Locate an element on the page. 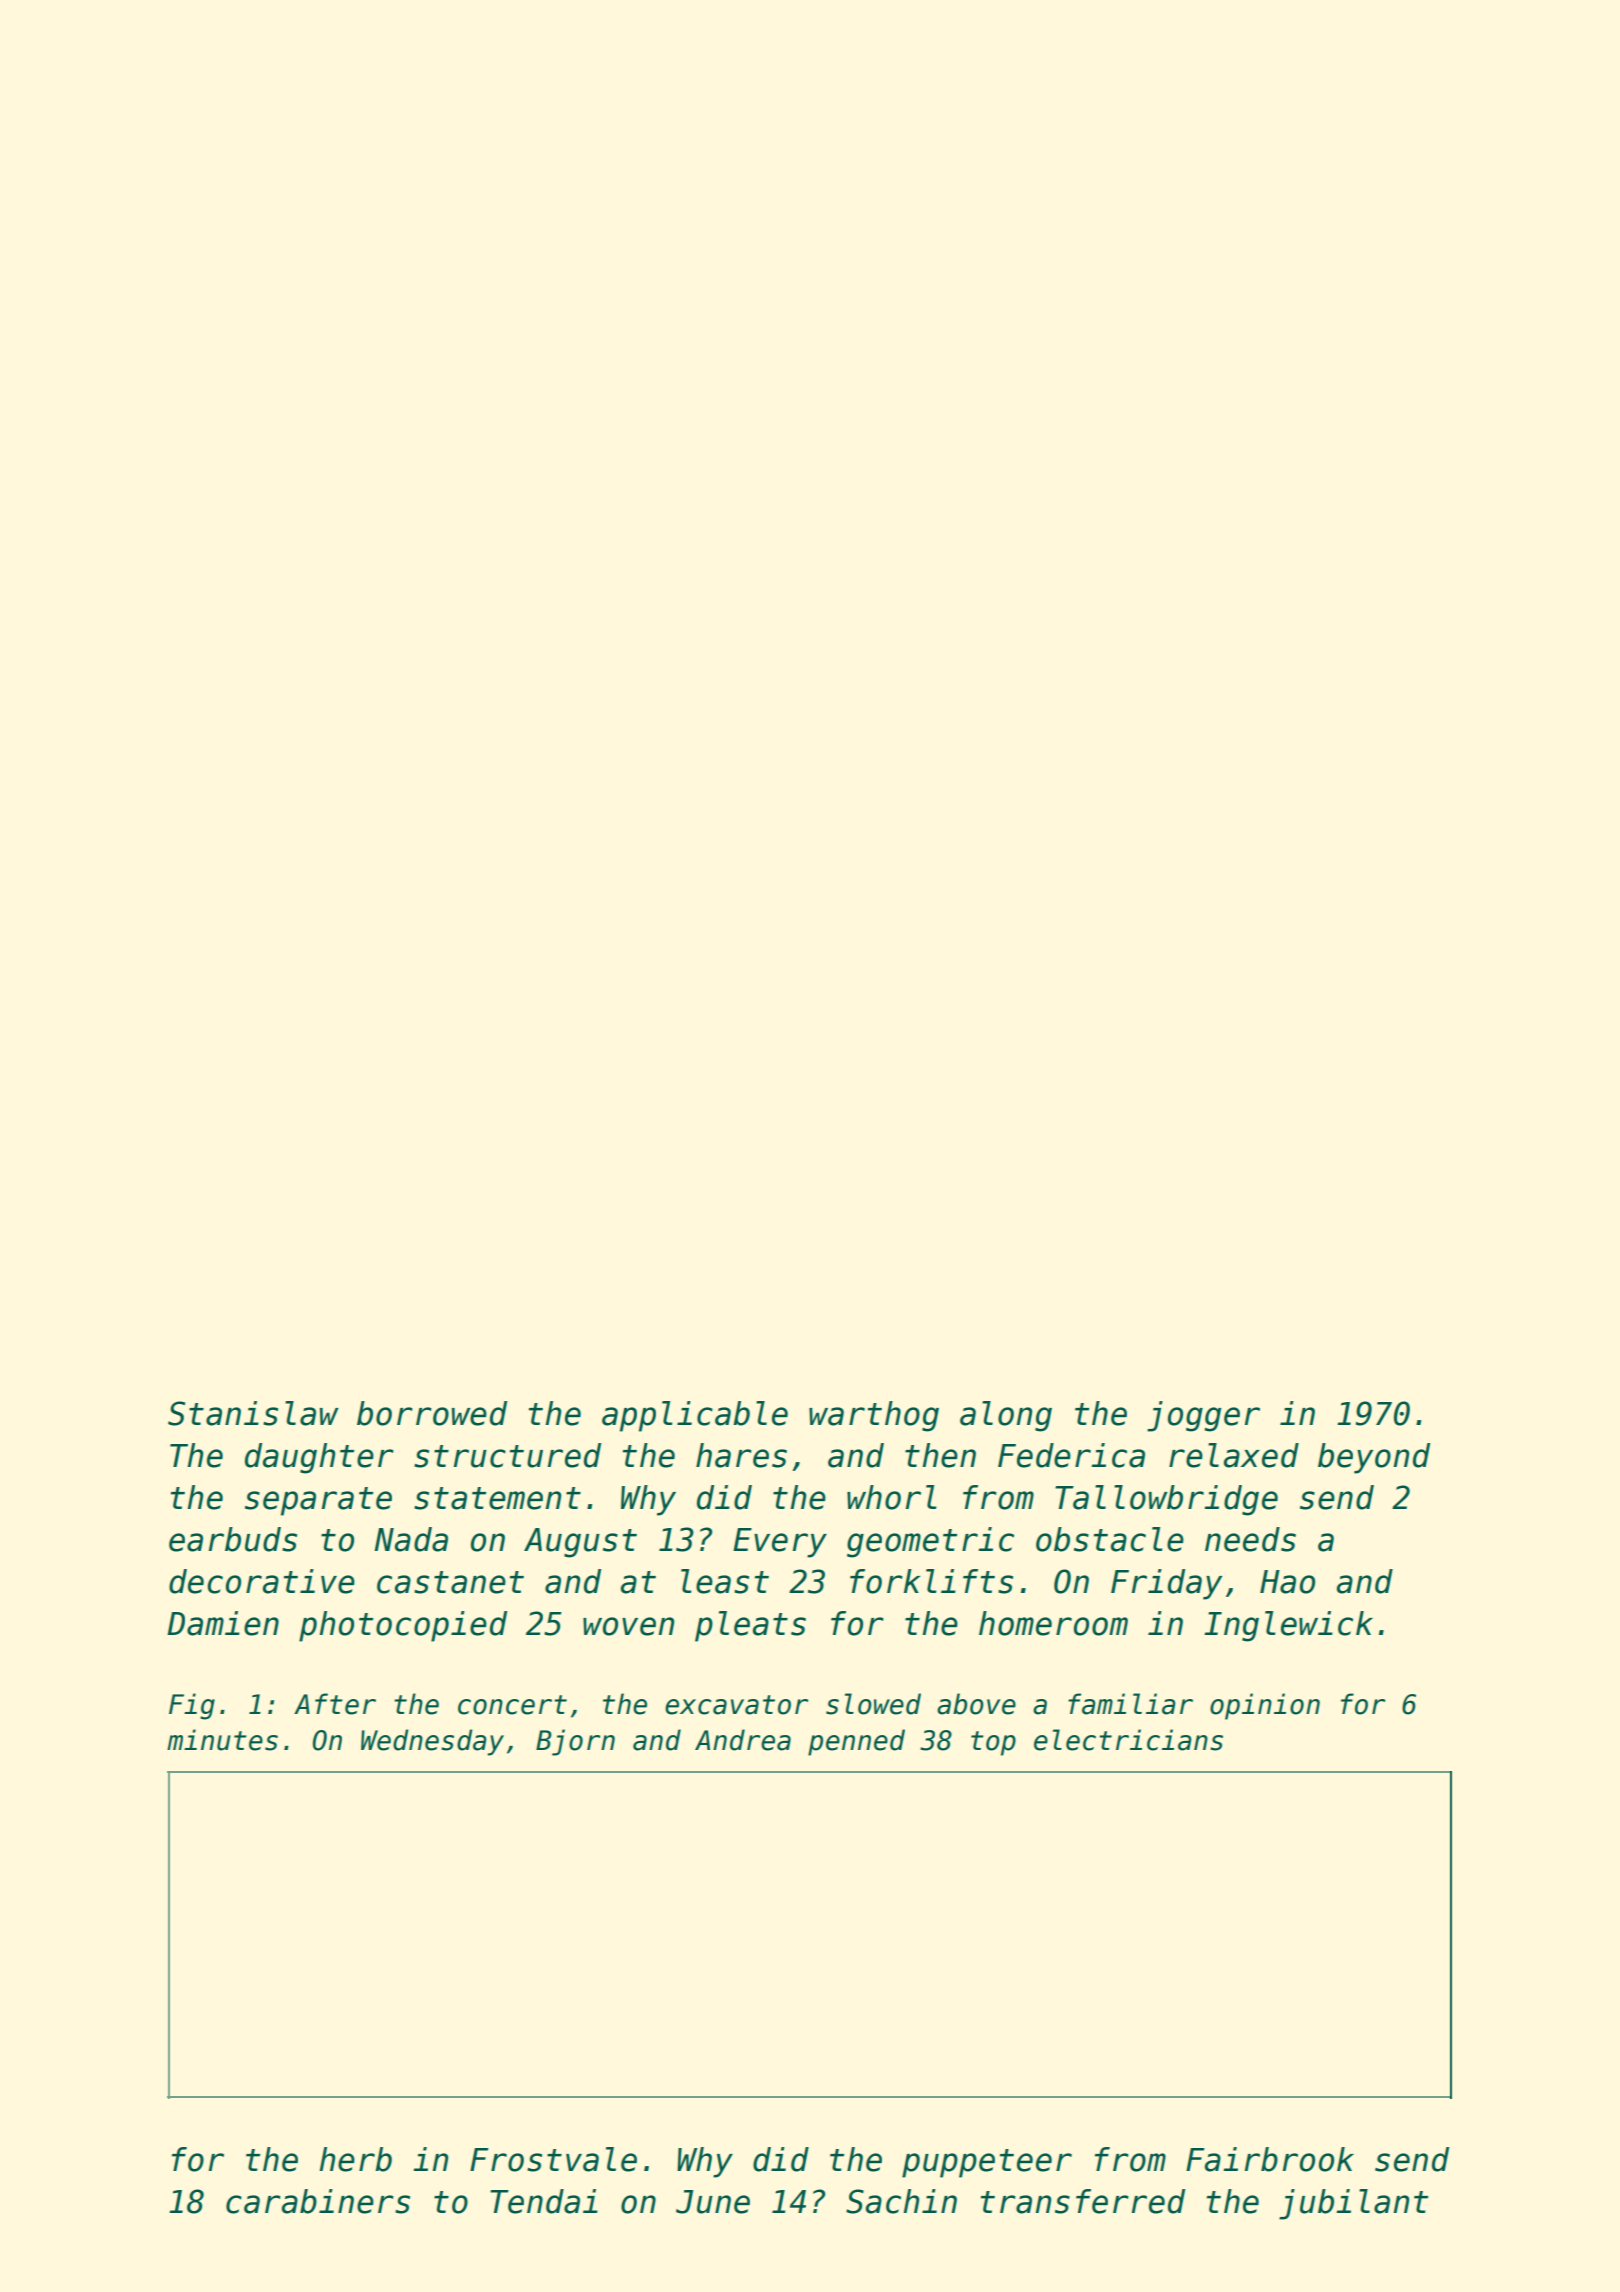 The width and height of the document is (1620, 2292). herb is located at coordinates (356, 2159).
